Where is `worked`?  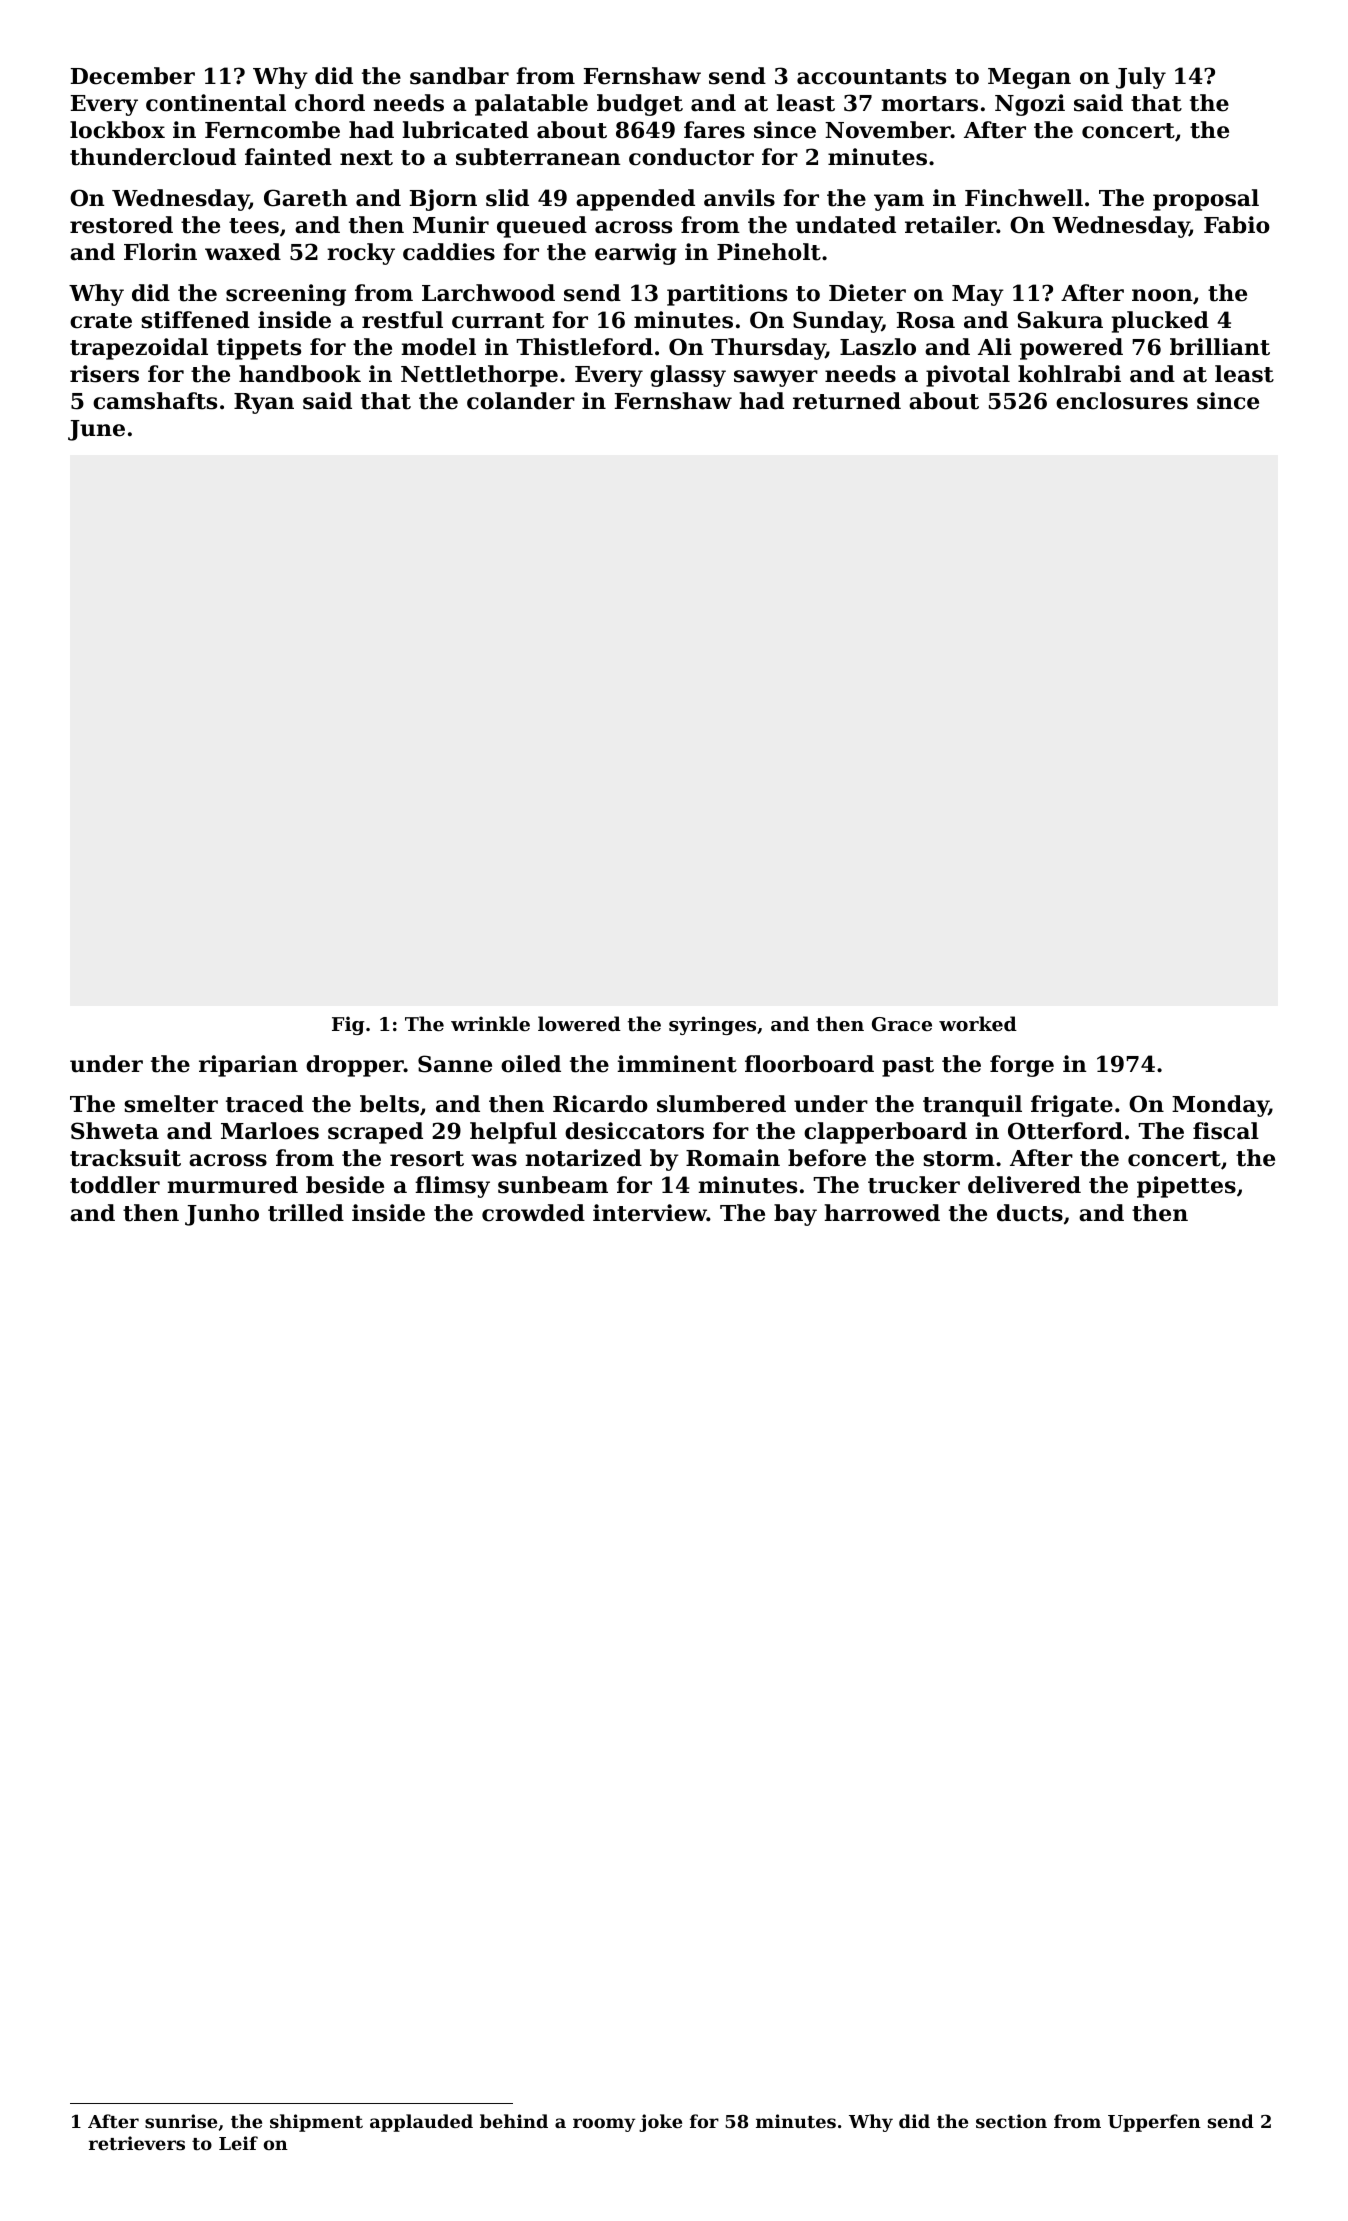 worked is located at coordinates (978, 1023).
